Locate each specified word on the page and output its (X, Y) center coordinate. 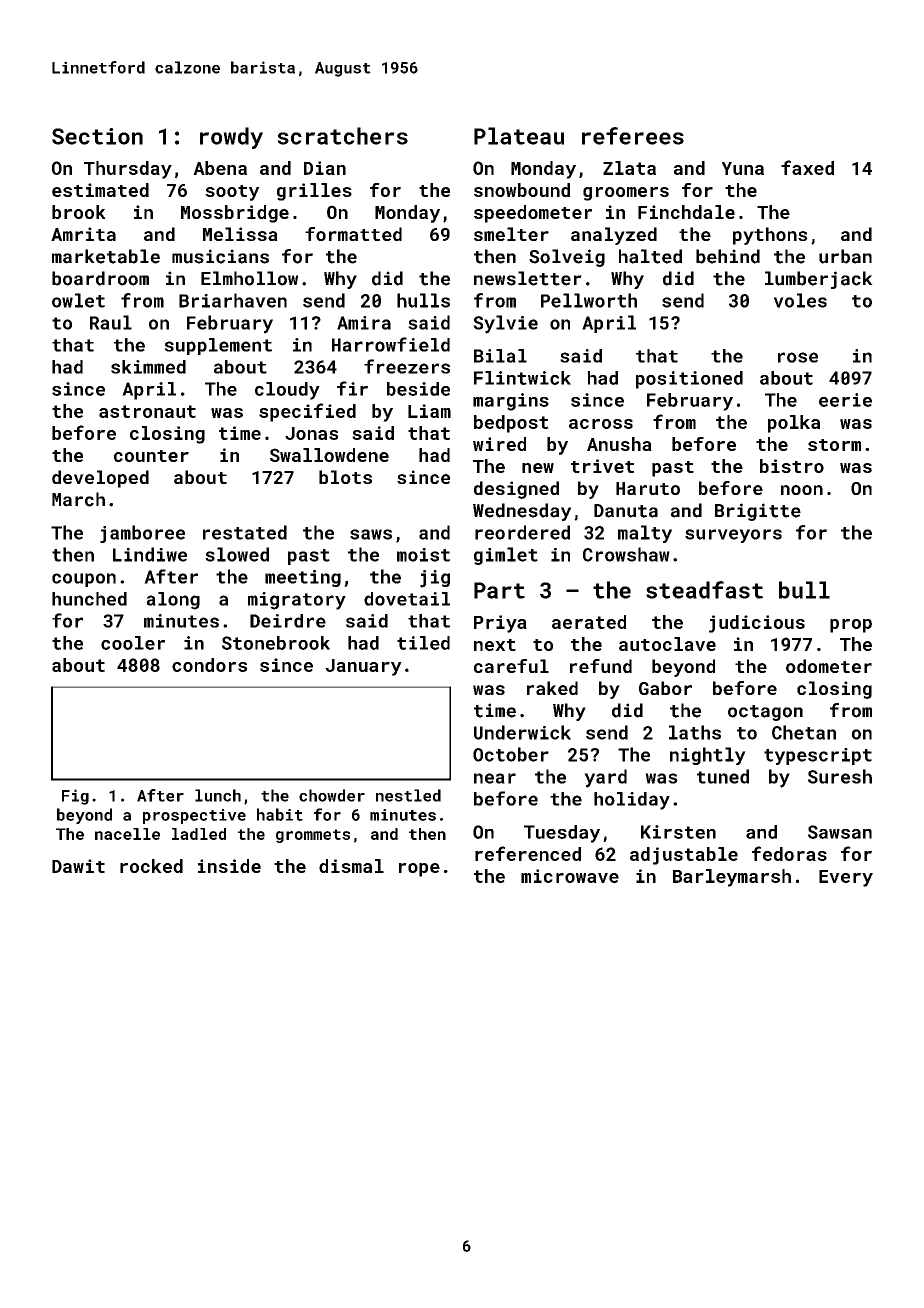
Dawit (78, 866)
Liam (429, 411)
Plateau (519, 136)
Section (97, 136)
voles (800, 300)
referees (633, 136)
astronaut (147, 411)
